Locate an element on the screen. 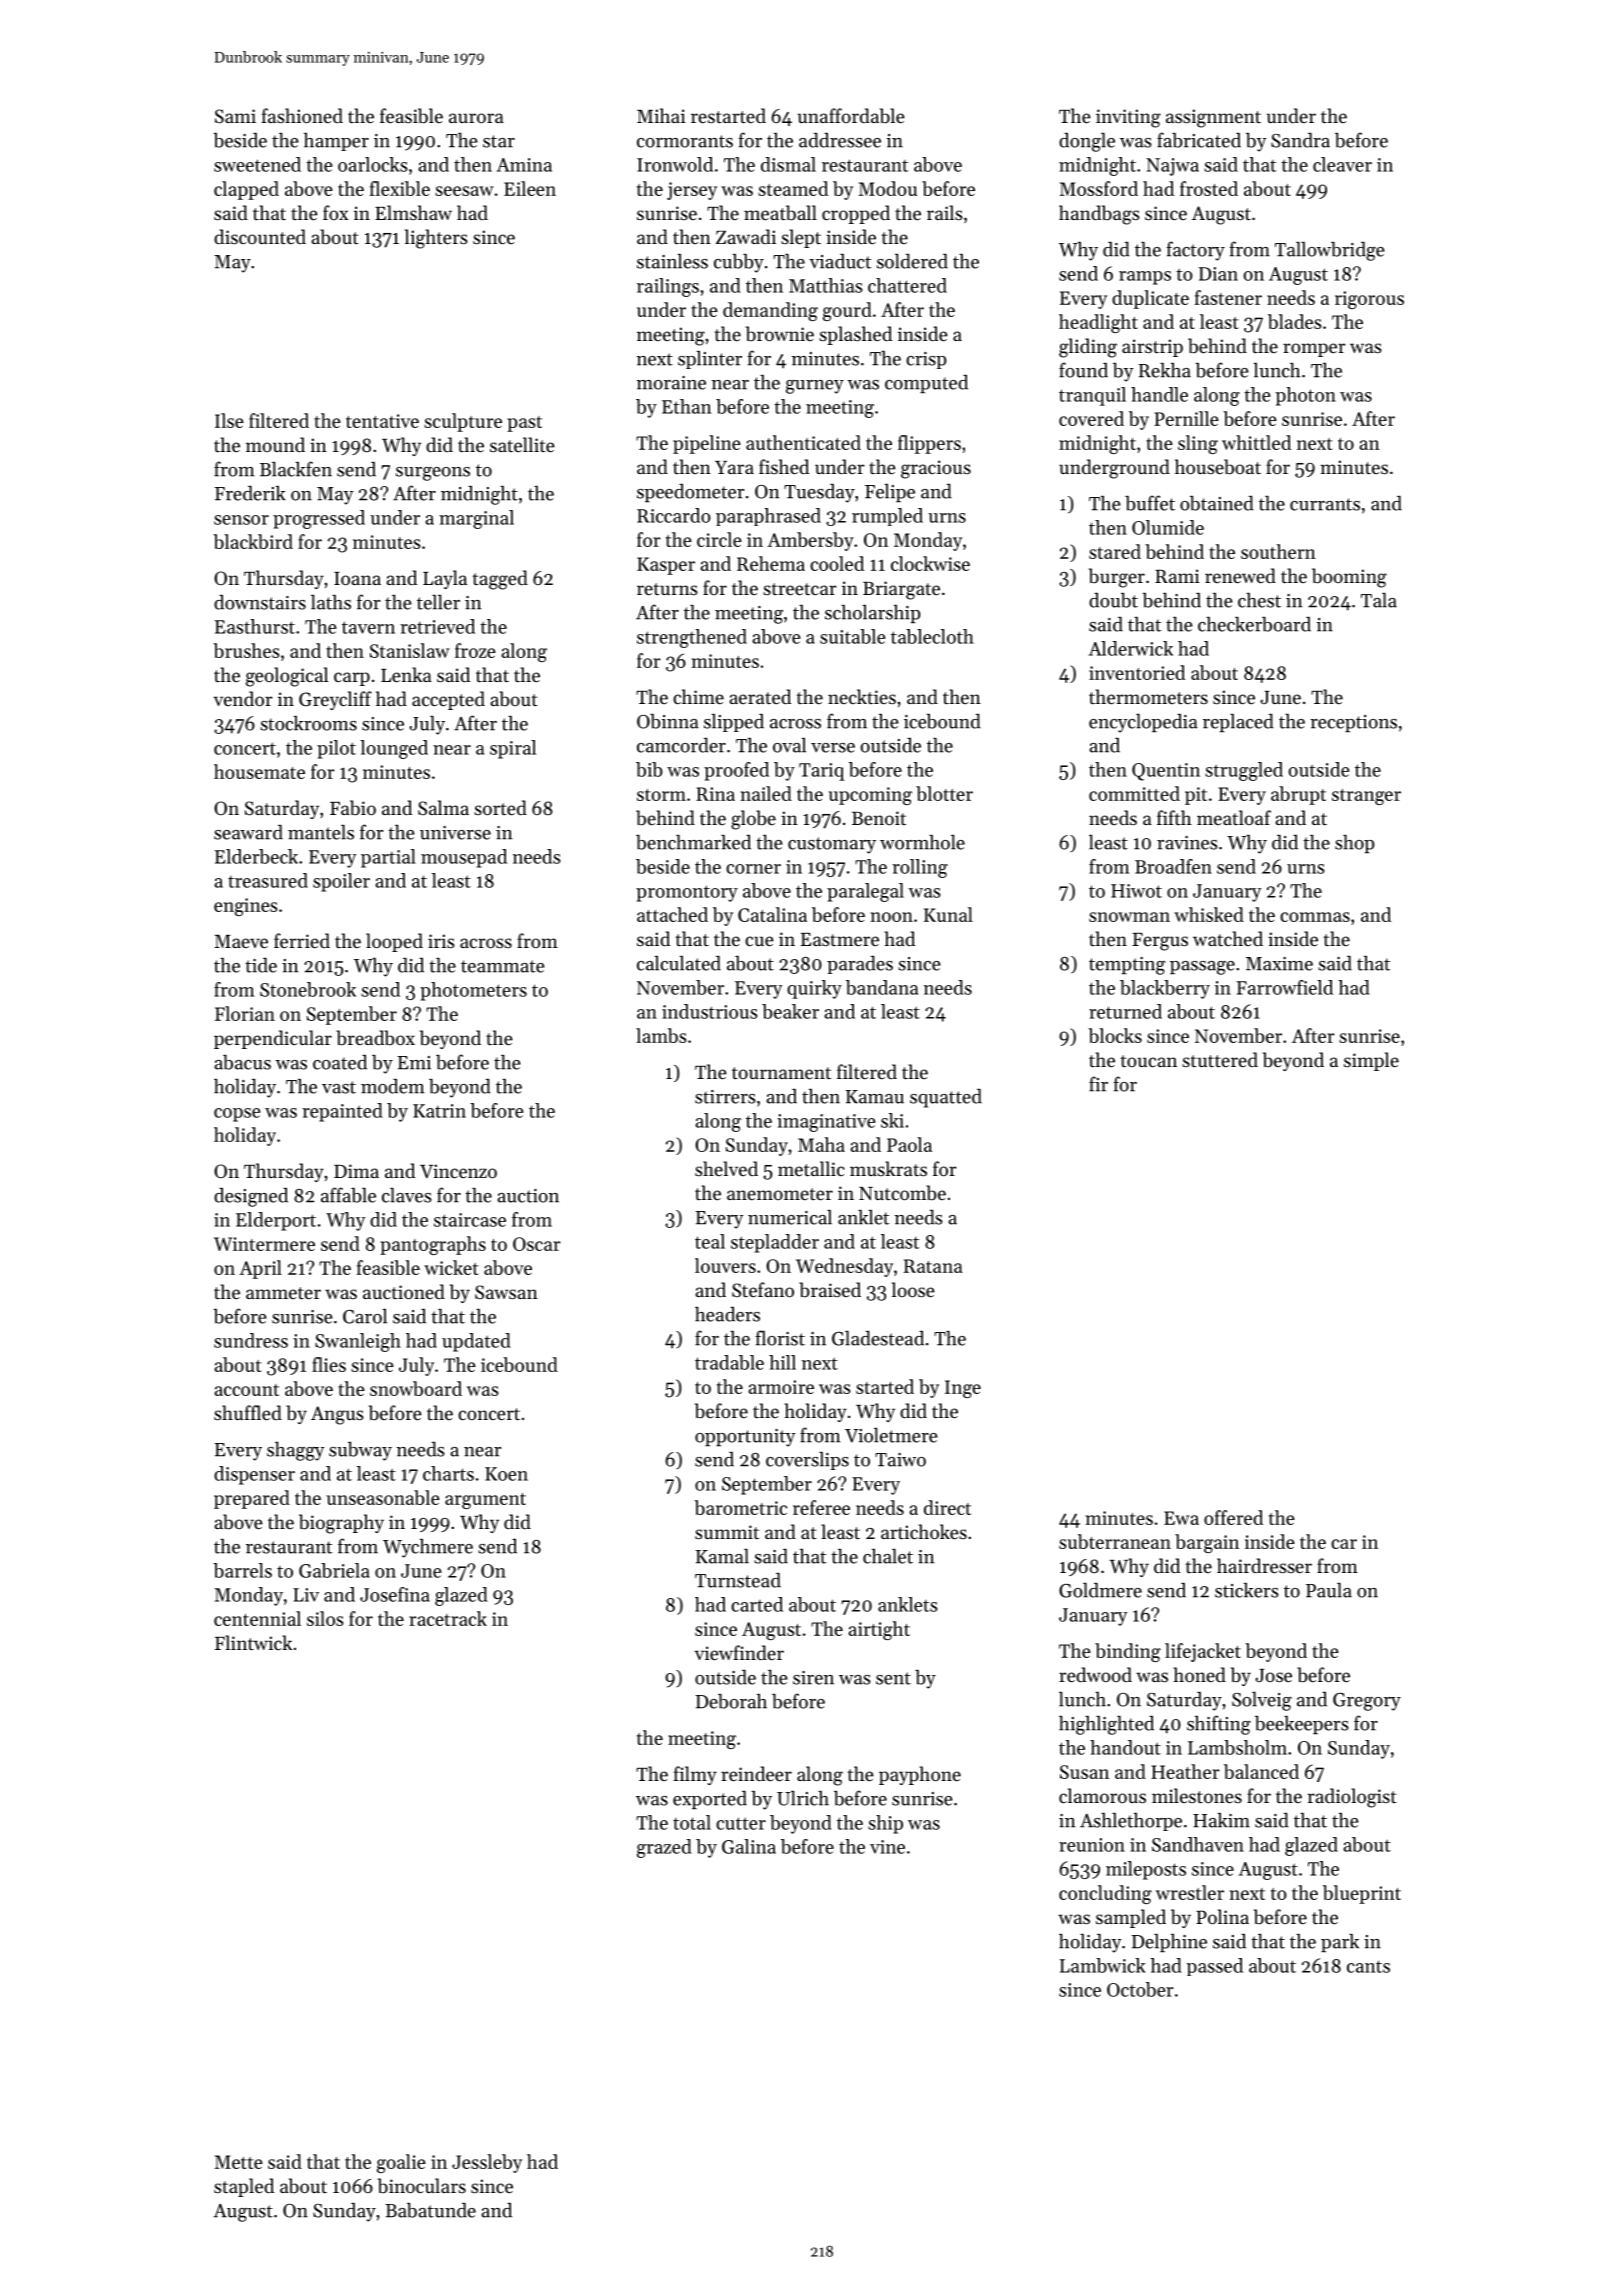  tentative is located at coordinates (382, 421).
